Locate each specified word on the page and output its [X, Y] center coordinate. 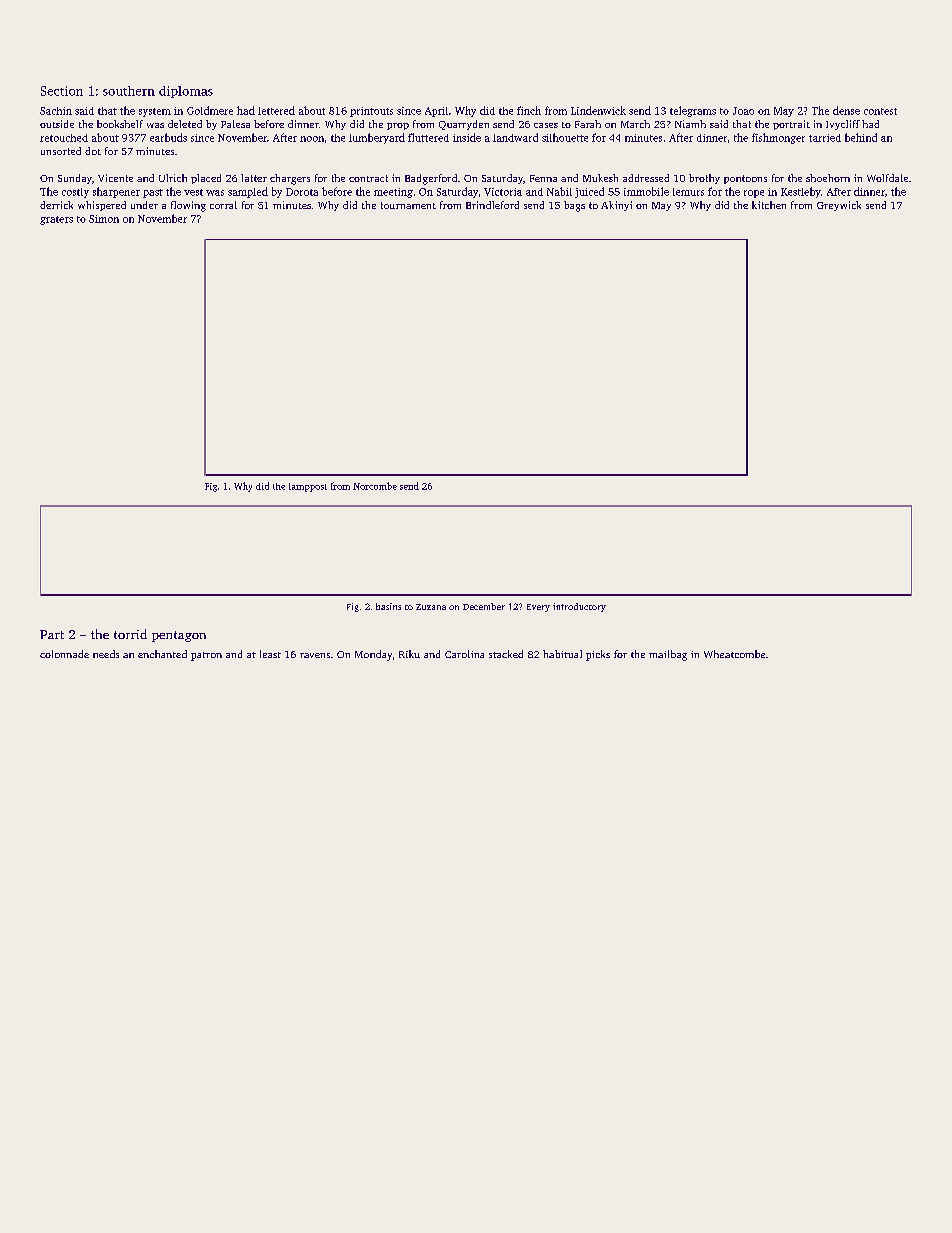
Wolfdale [887, 178]
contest [880, 111]
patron [206, 656]
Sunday [75, 179]
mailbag [668, 655]
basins [388, 606]
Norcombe [375, 486]
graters [56, 220]
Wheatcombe [734, 654]
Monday [373, 655]
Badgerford [431, 179]
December [484, 606]
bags [574, 206]
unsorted [61, 151]
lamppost [308, 487]
